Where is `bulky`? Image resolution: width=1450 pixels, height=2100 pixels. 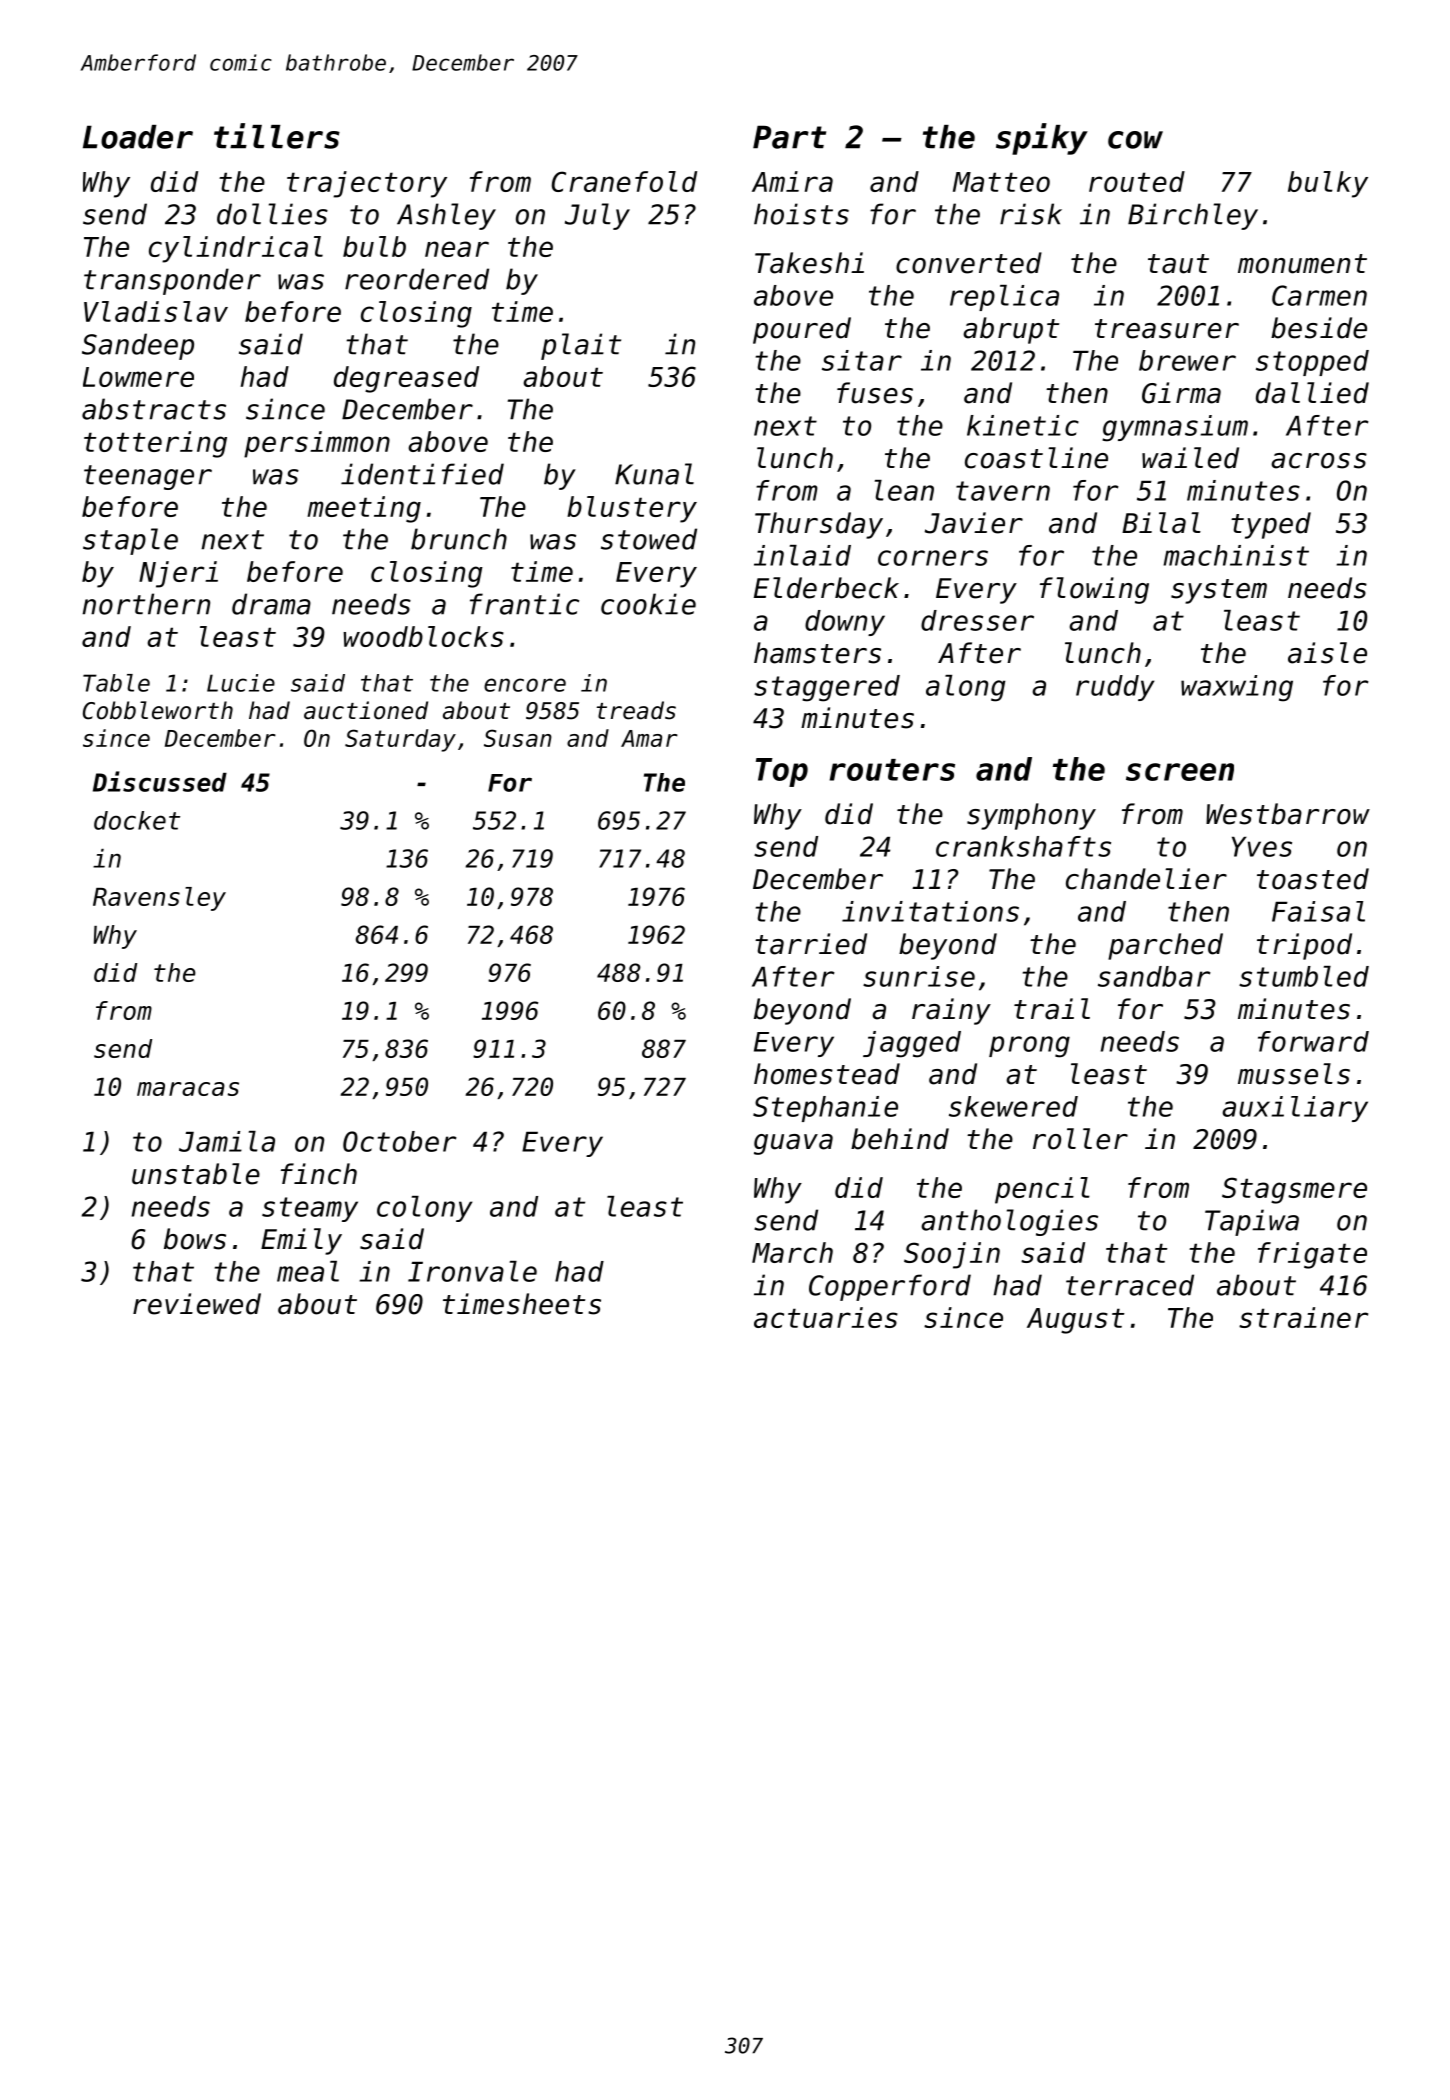 bulky is located at coordinates (1328, 184).
